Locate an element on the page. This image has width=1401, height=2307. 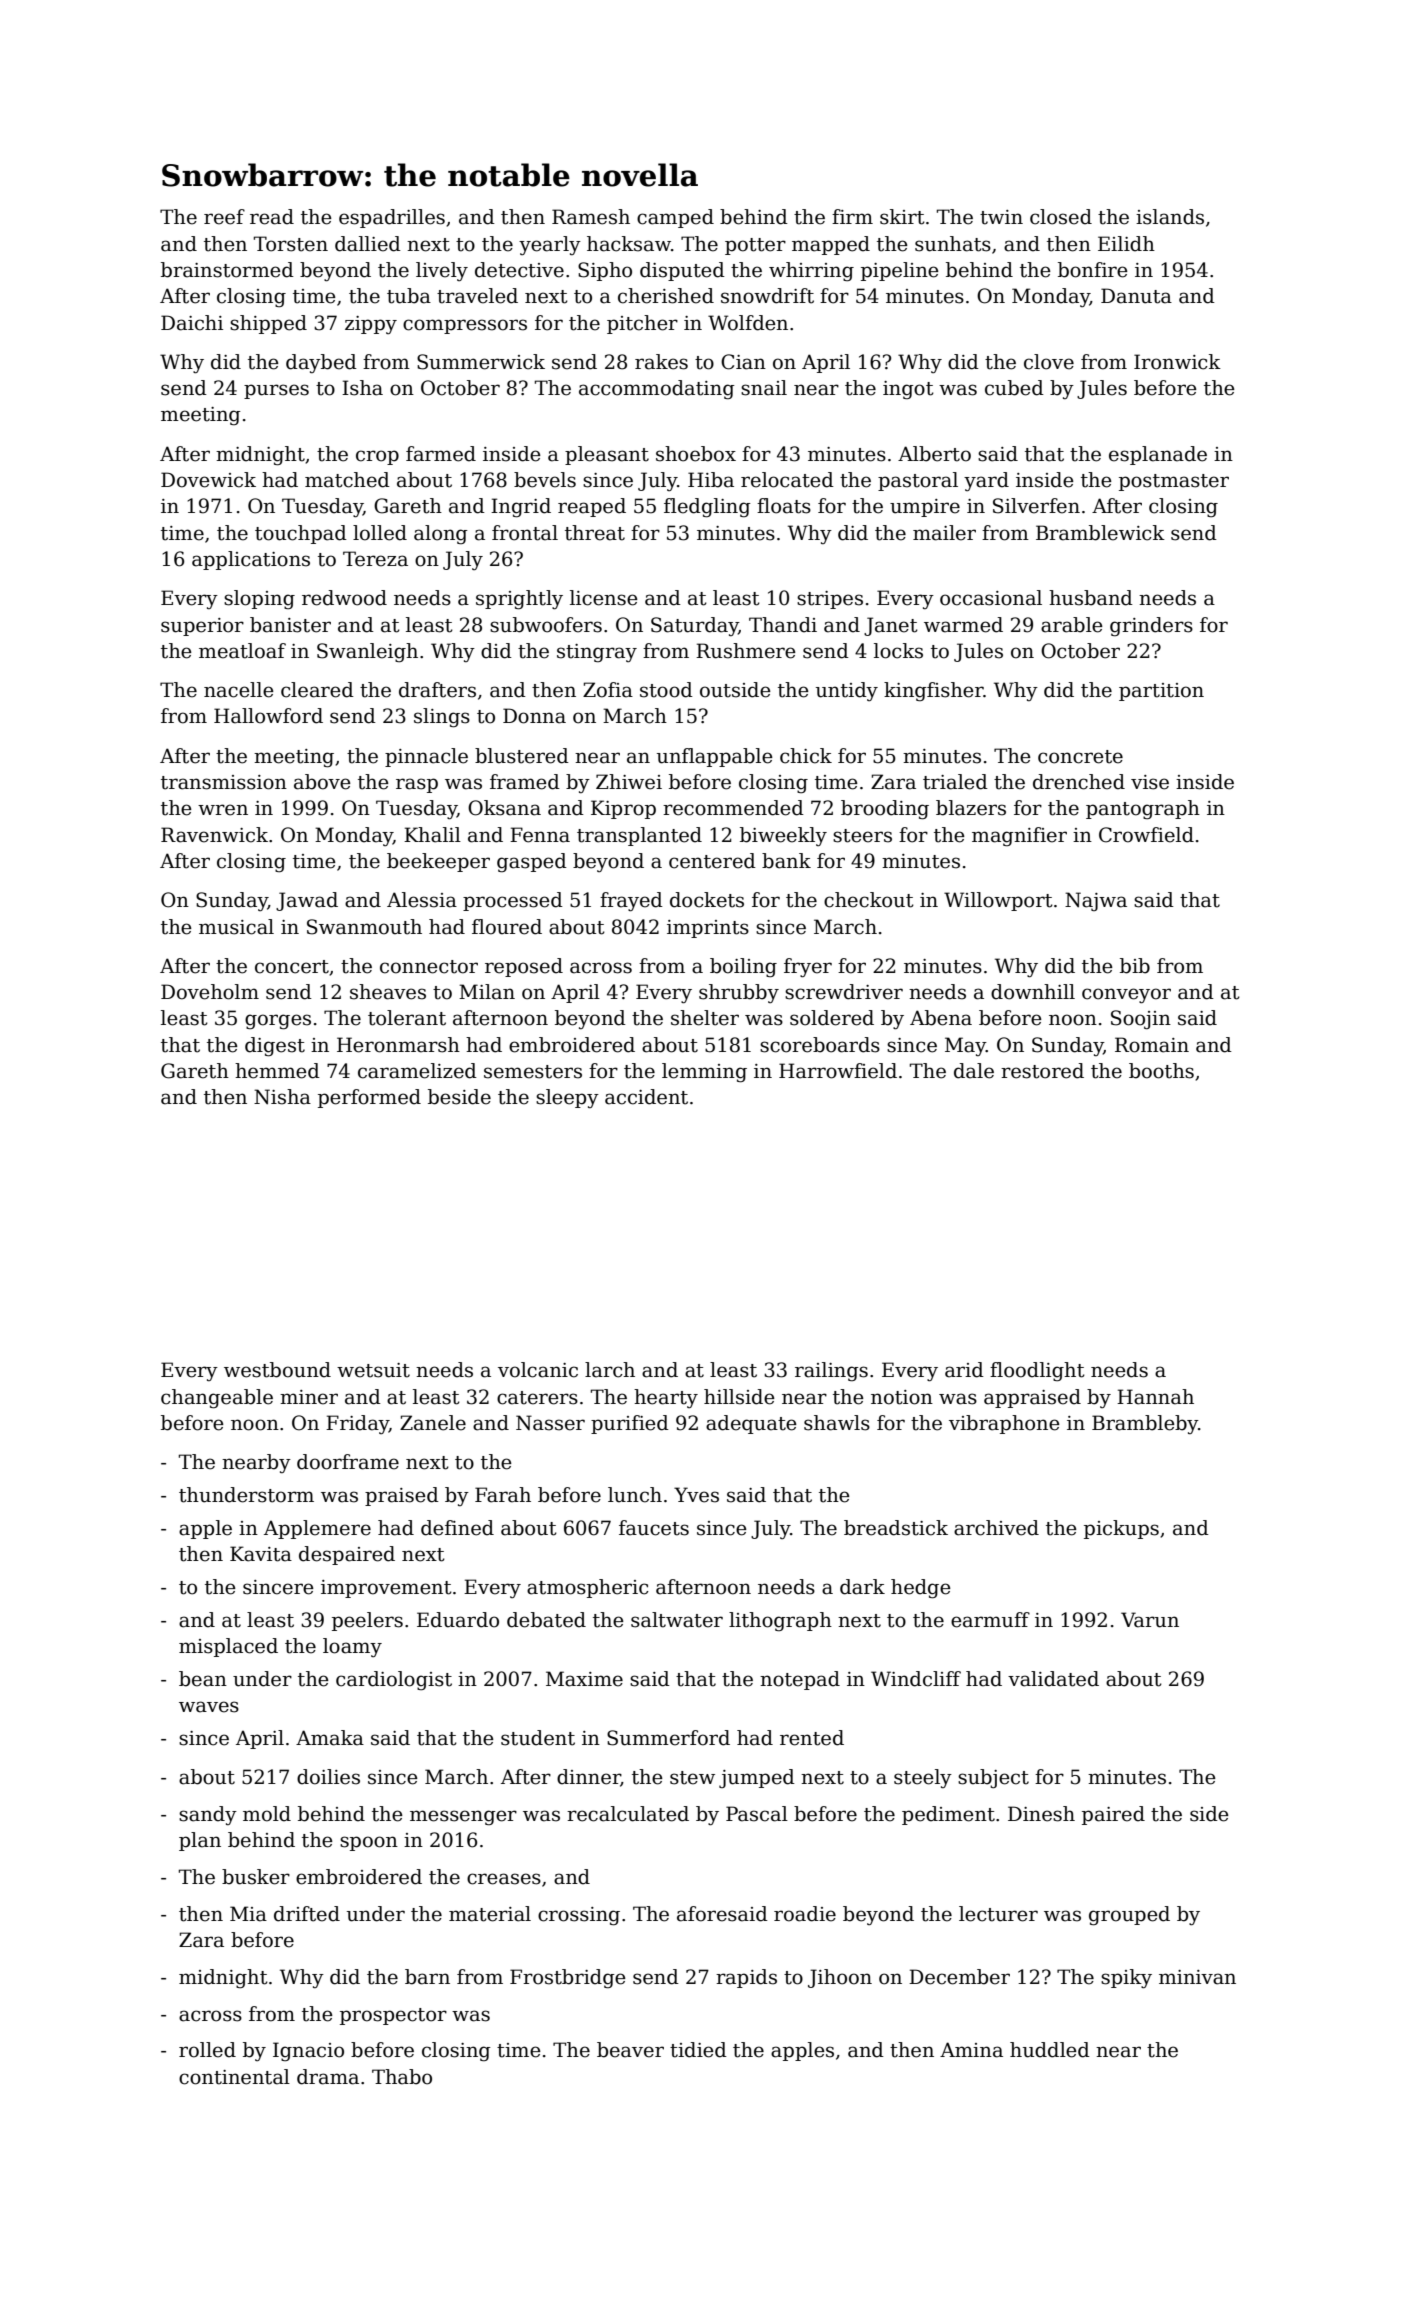
reef is located at coordinates (224, 217).
